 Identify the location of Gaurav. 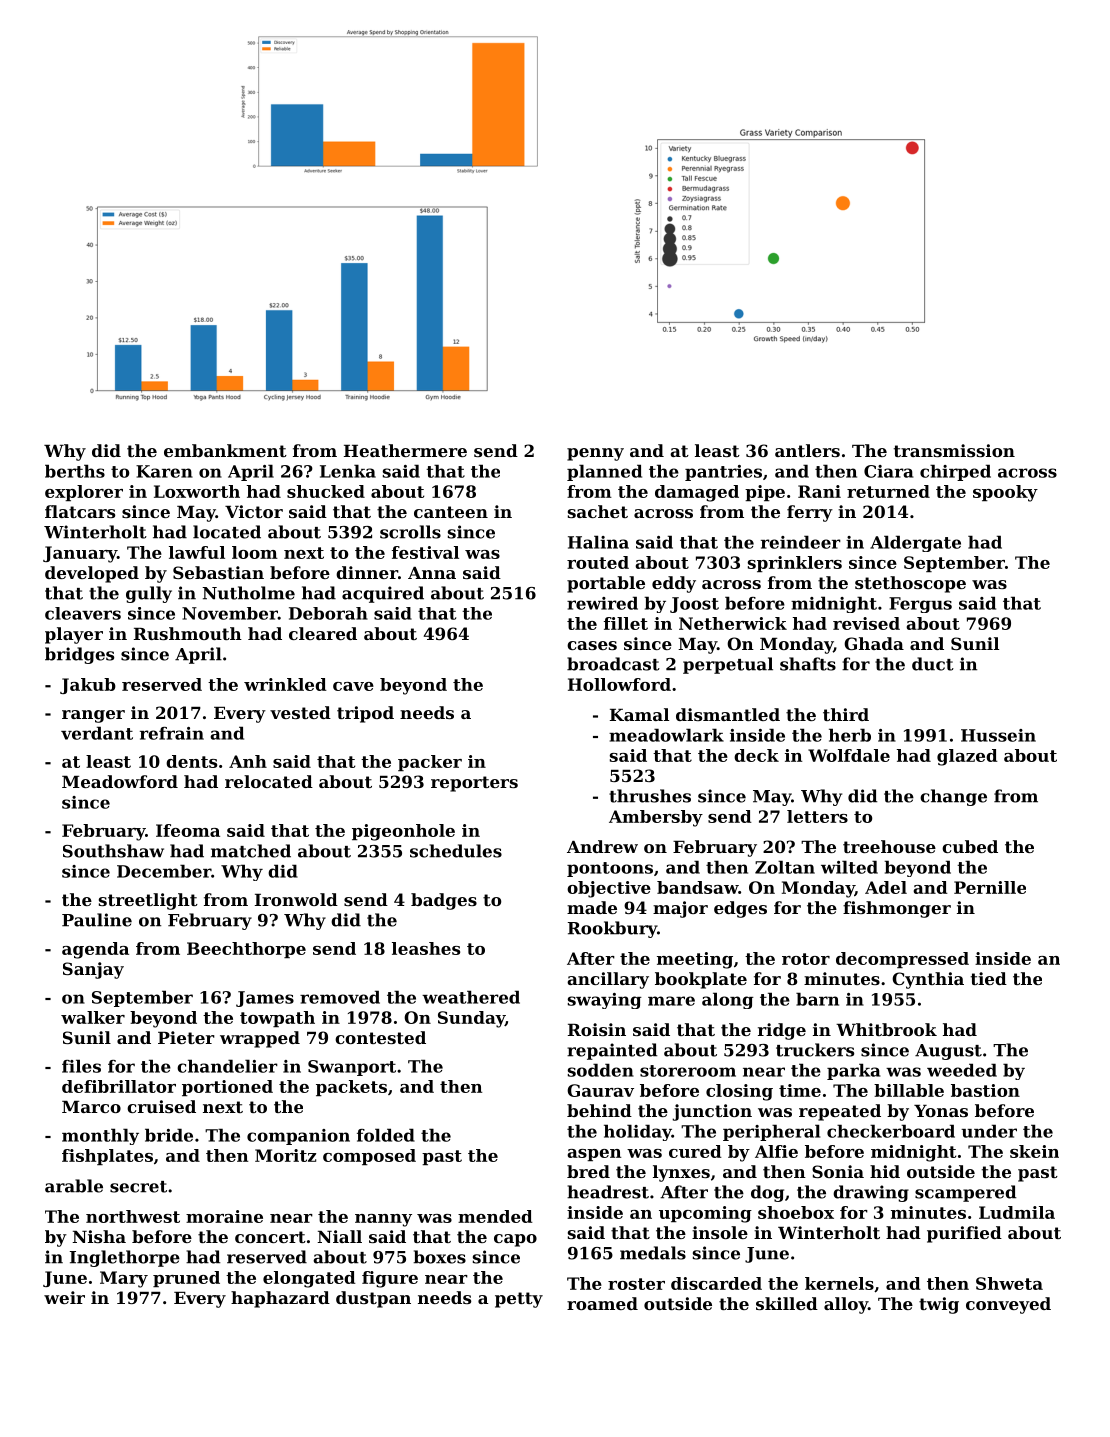
(600, 1090).
